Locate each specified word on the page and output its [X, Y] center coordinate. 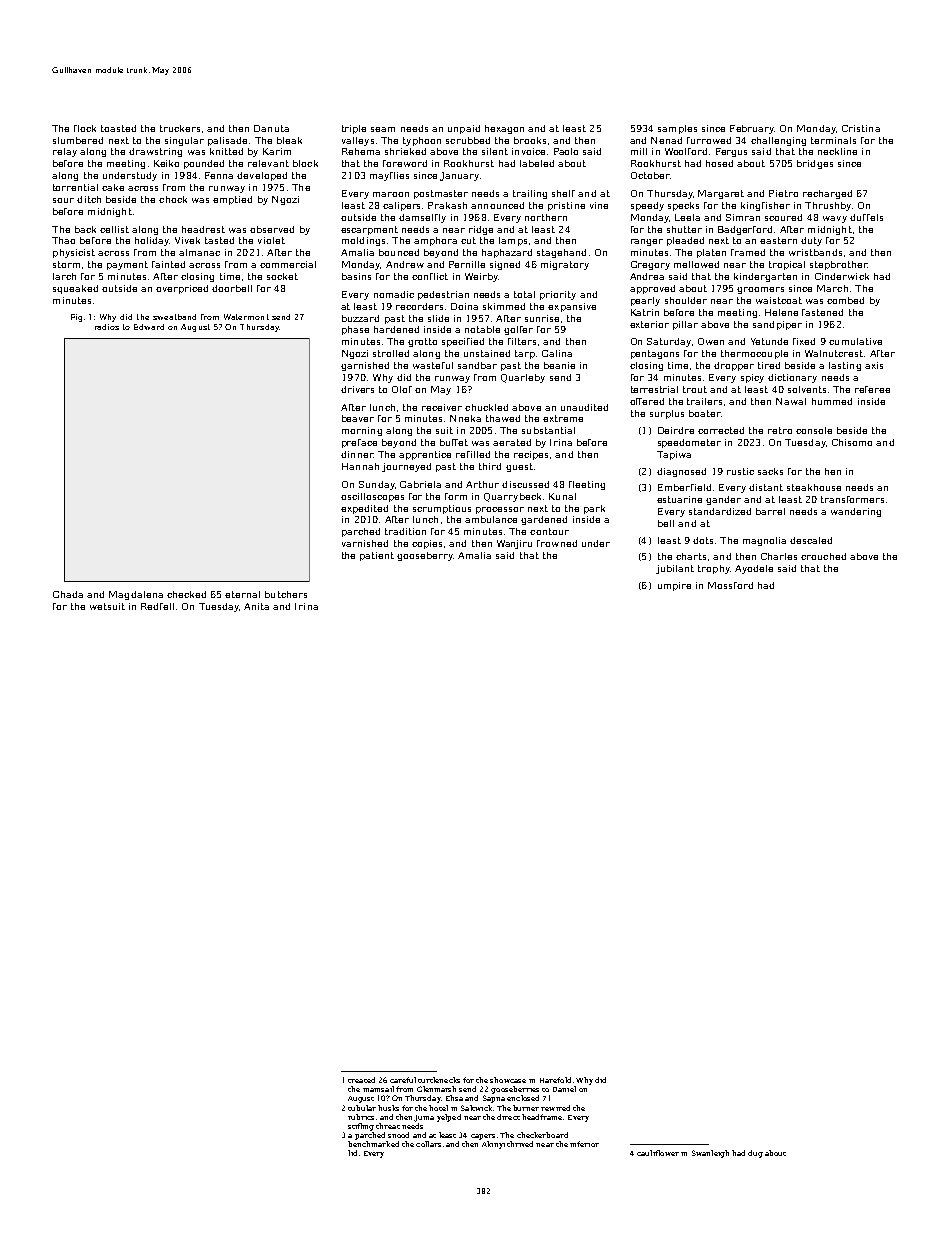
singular [184, 141]
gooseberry [425, 556]
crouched [823, 556]
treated [361, 1080]
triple [354, 129]
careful [403, 1080]
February [752, 129]
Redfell [157, 606]
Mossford [730, 585]
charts [691, 556]
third [490, 466]
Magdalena [136, 595]
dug [755, 1154]
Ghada [68, 594]
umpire [674, 586]
